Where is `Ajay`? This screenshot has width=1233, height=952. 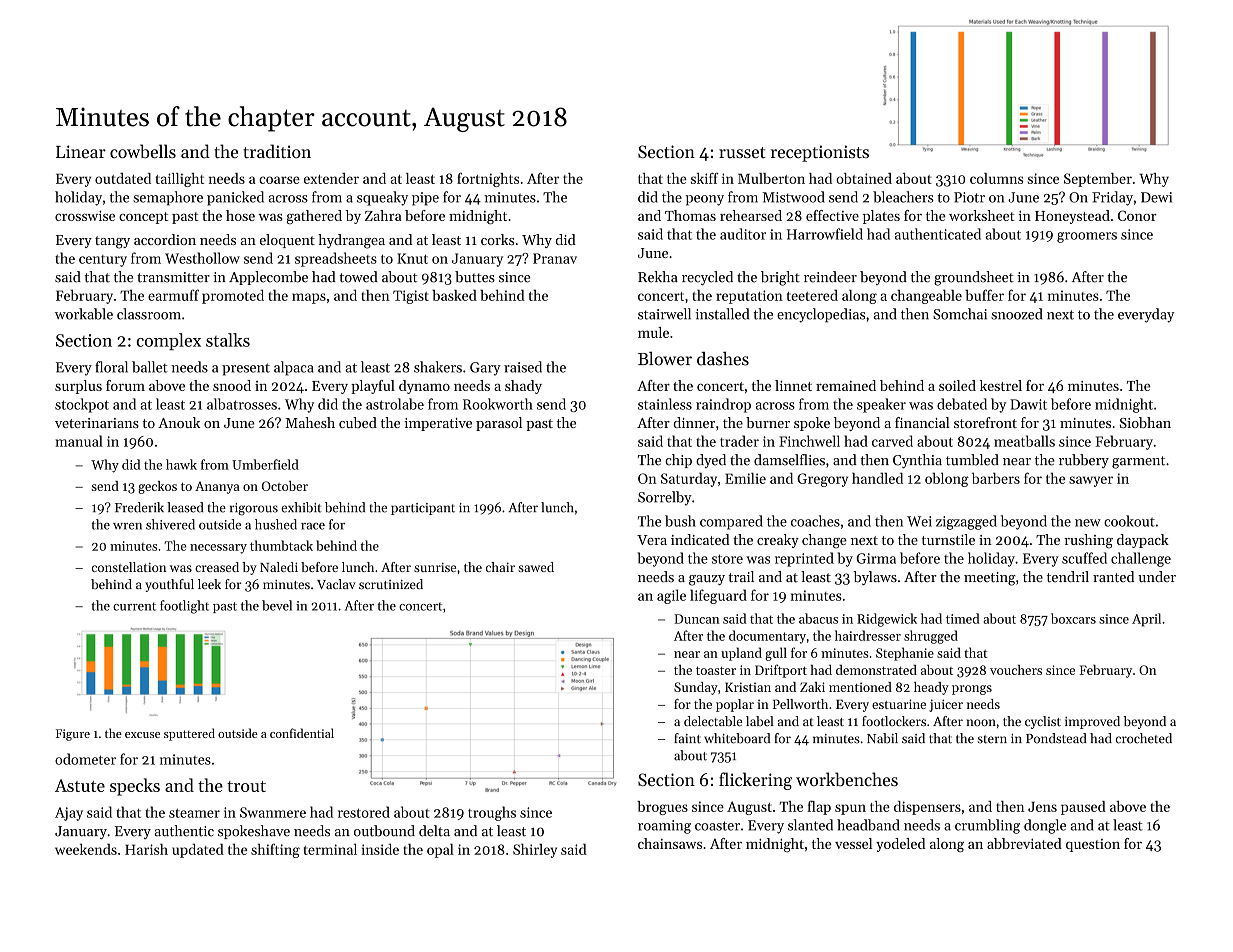
Ajay is located at coordinates (69, 814).
